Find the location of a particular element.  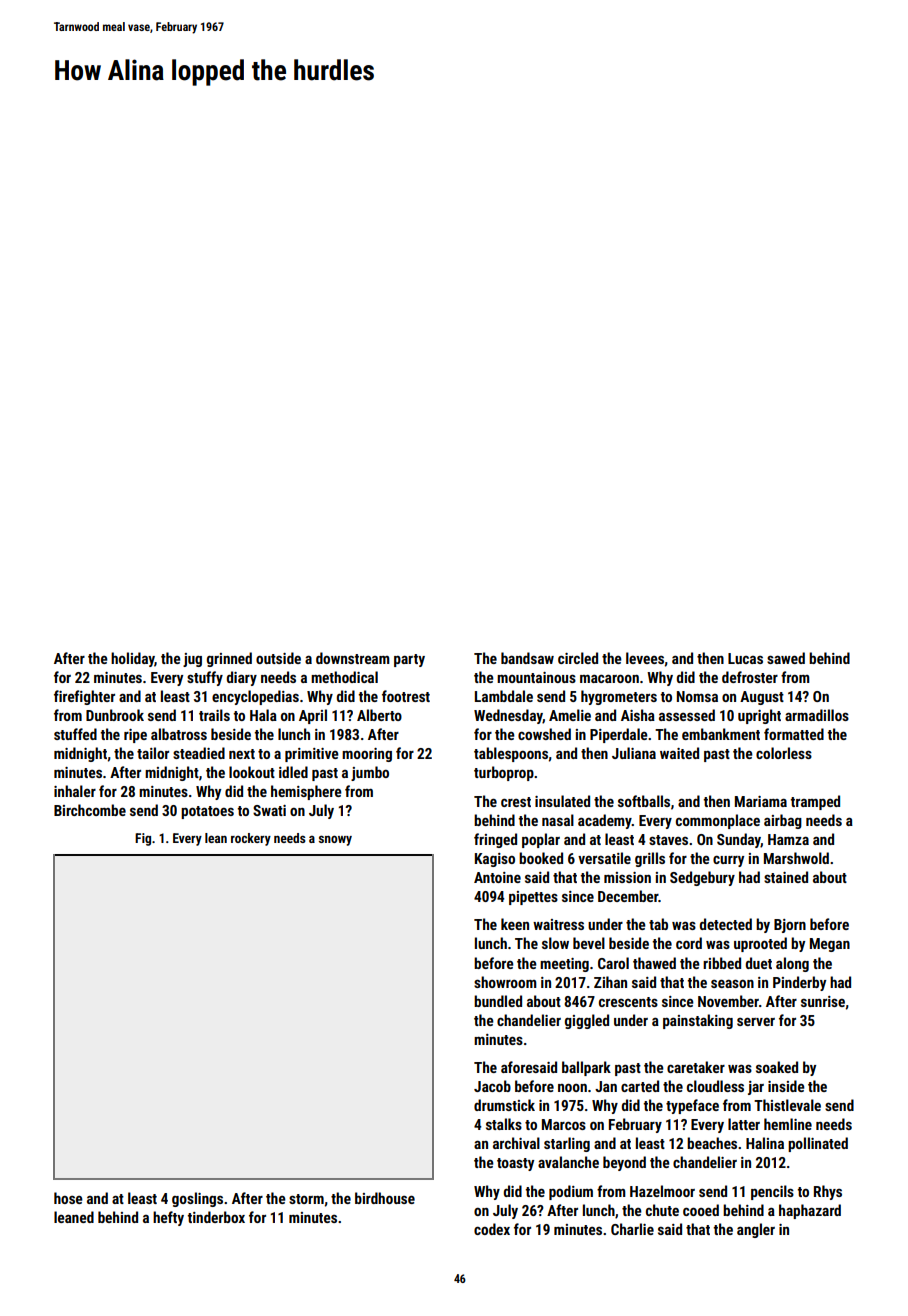

codex is located at coordinates (492, 1229).
